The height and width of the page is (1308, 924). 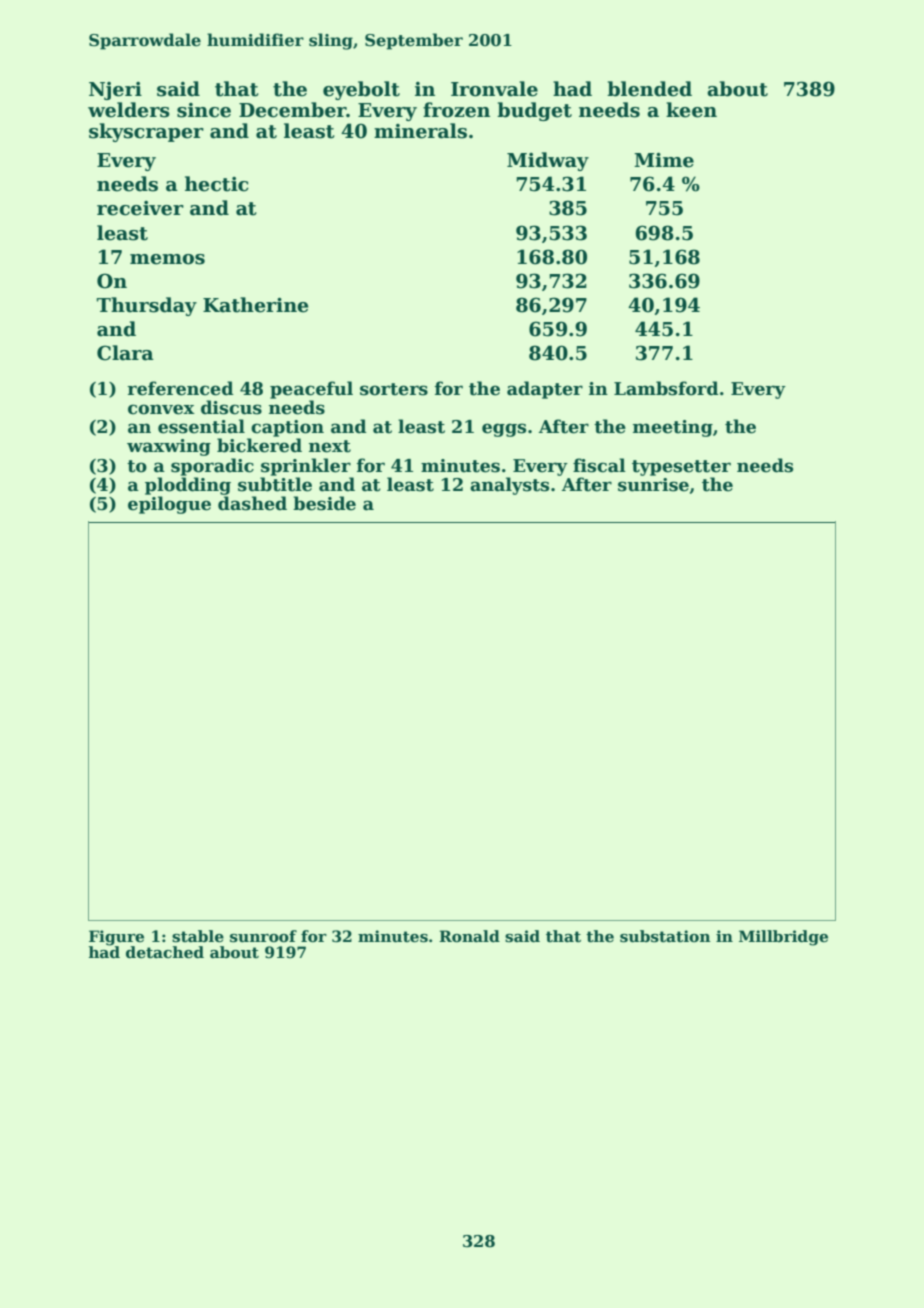 What do you see at coordinates (664, 160) in the page?
I see `Mime` at bounding box center [664, 160].
